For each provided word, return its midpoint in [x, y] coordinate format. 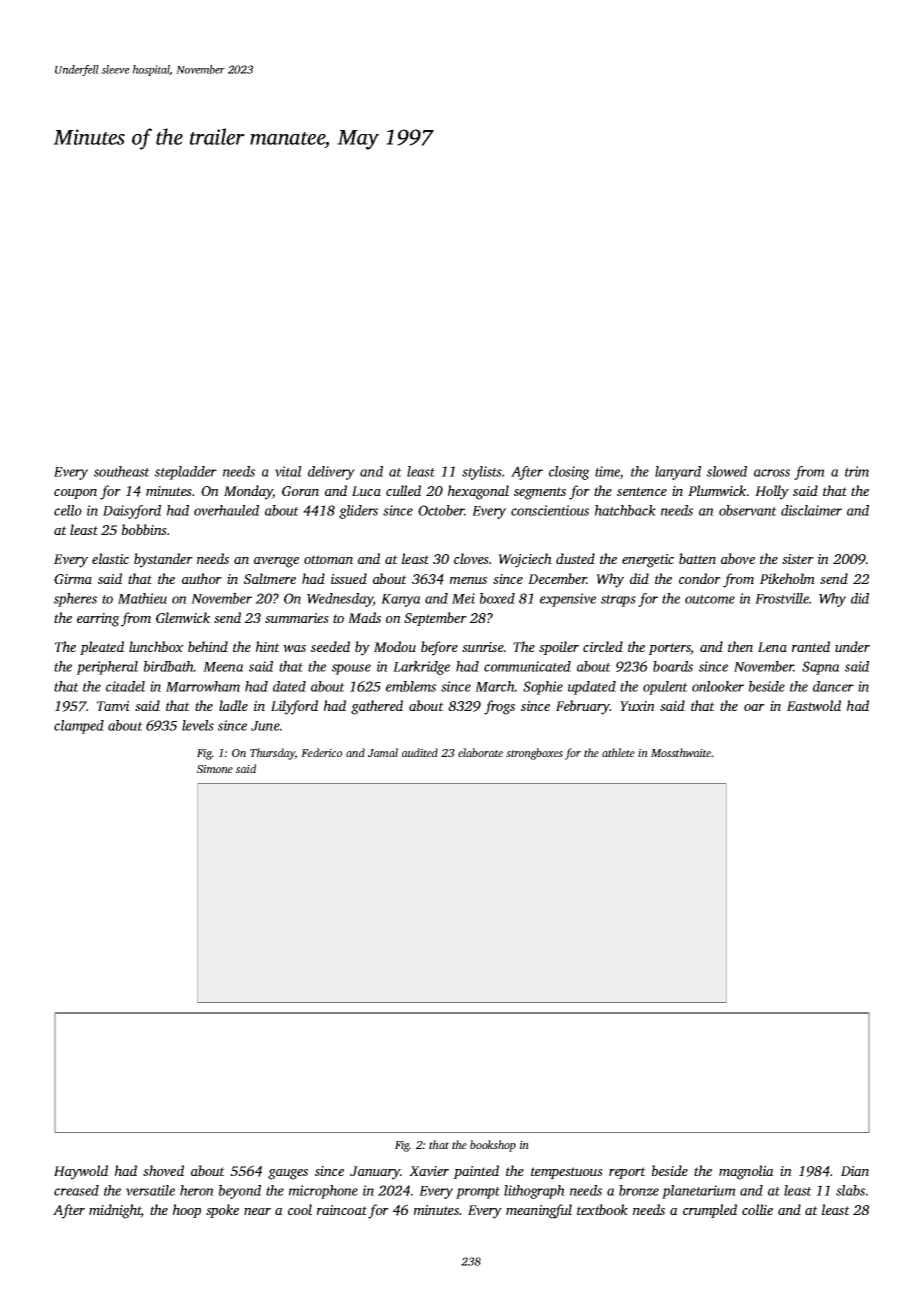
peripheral [107, 668]
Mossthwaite [681, 752]
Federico [321, 752]
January [375, 1173]
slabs [850, 1190]
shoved [163, 1170]
